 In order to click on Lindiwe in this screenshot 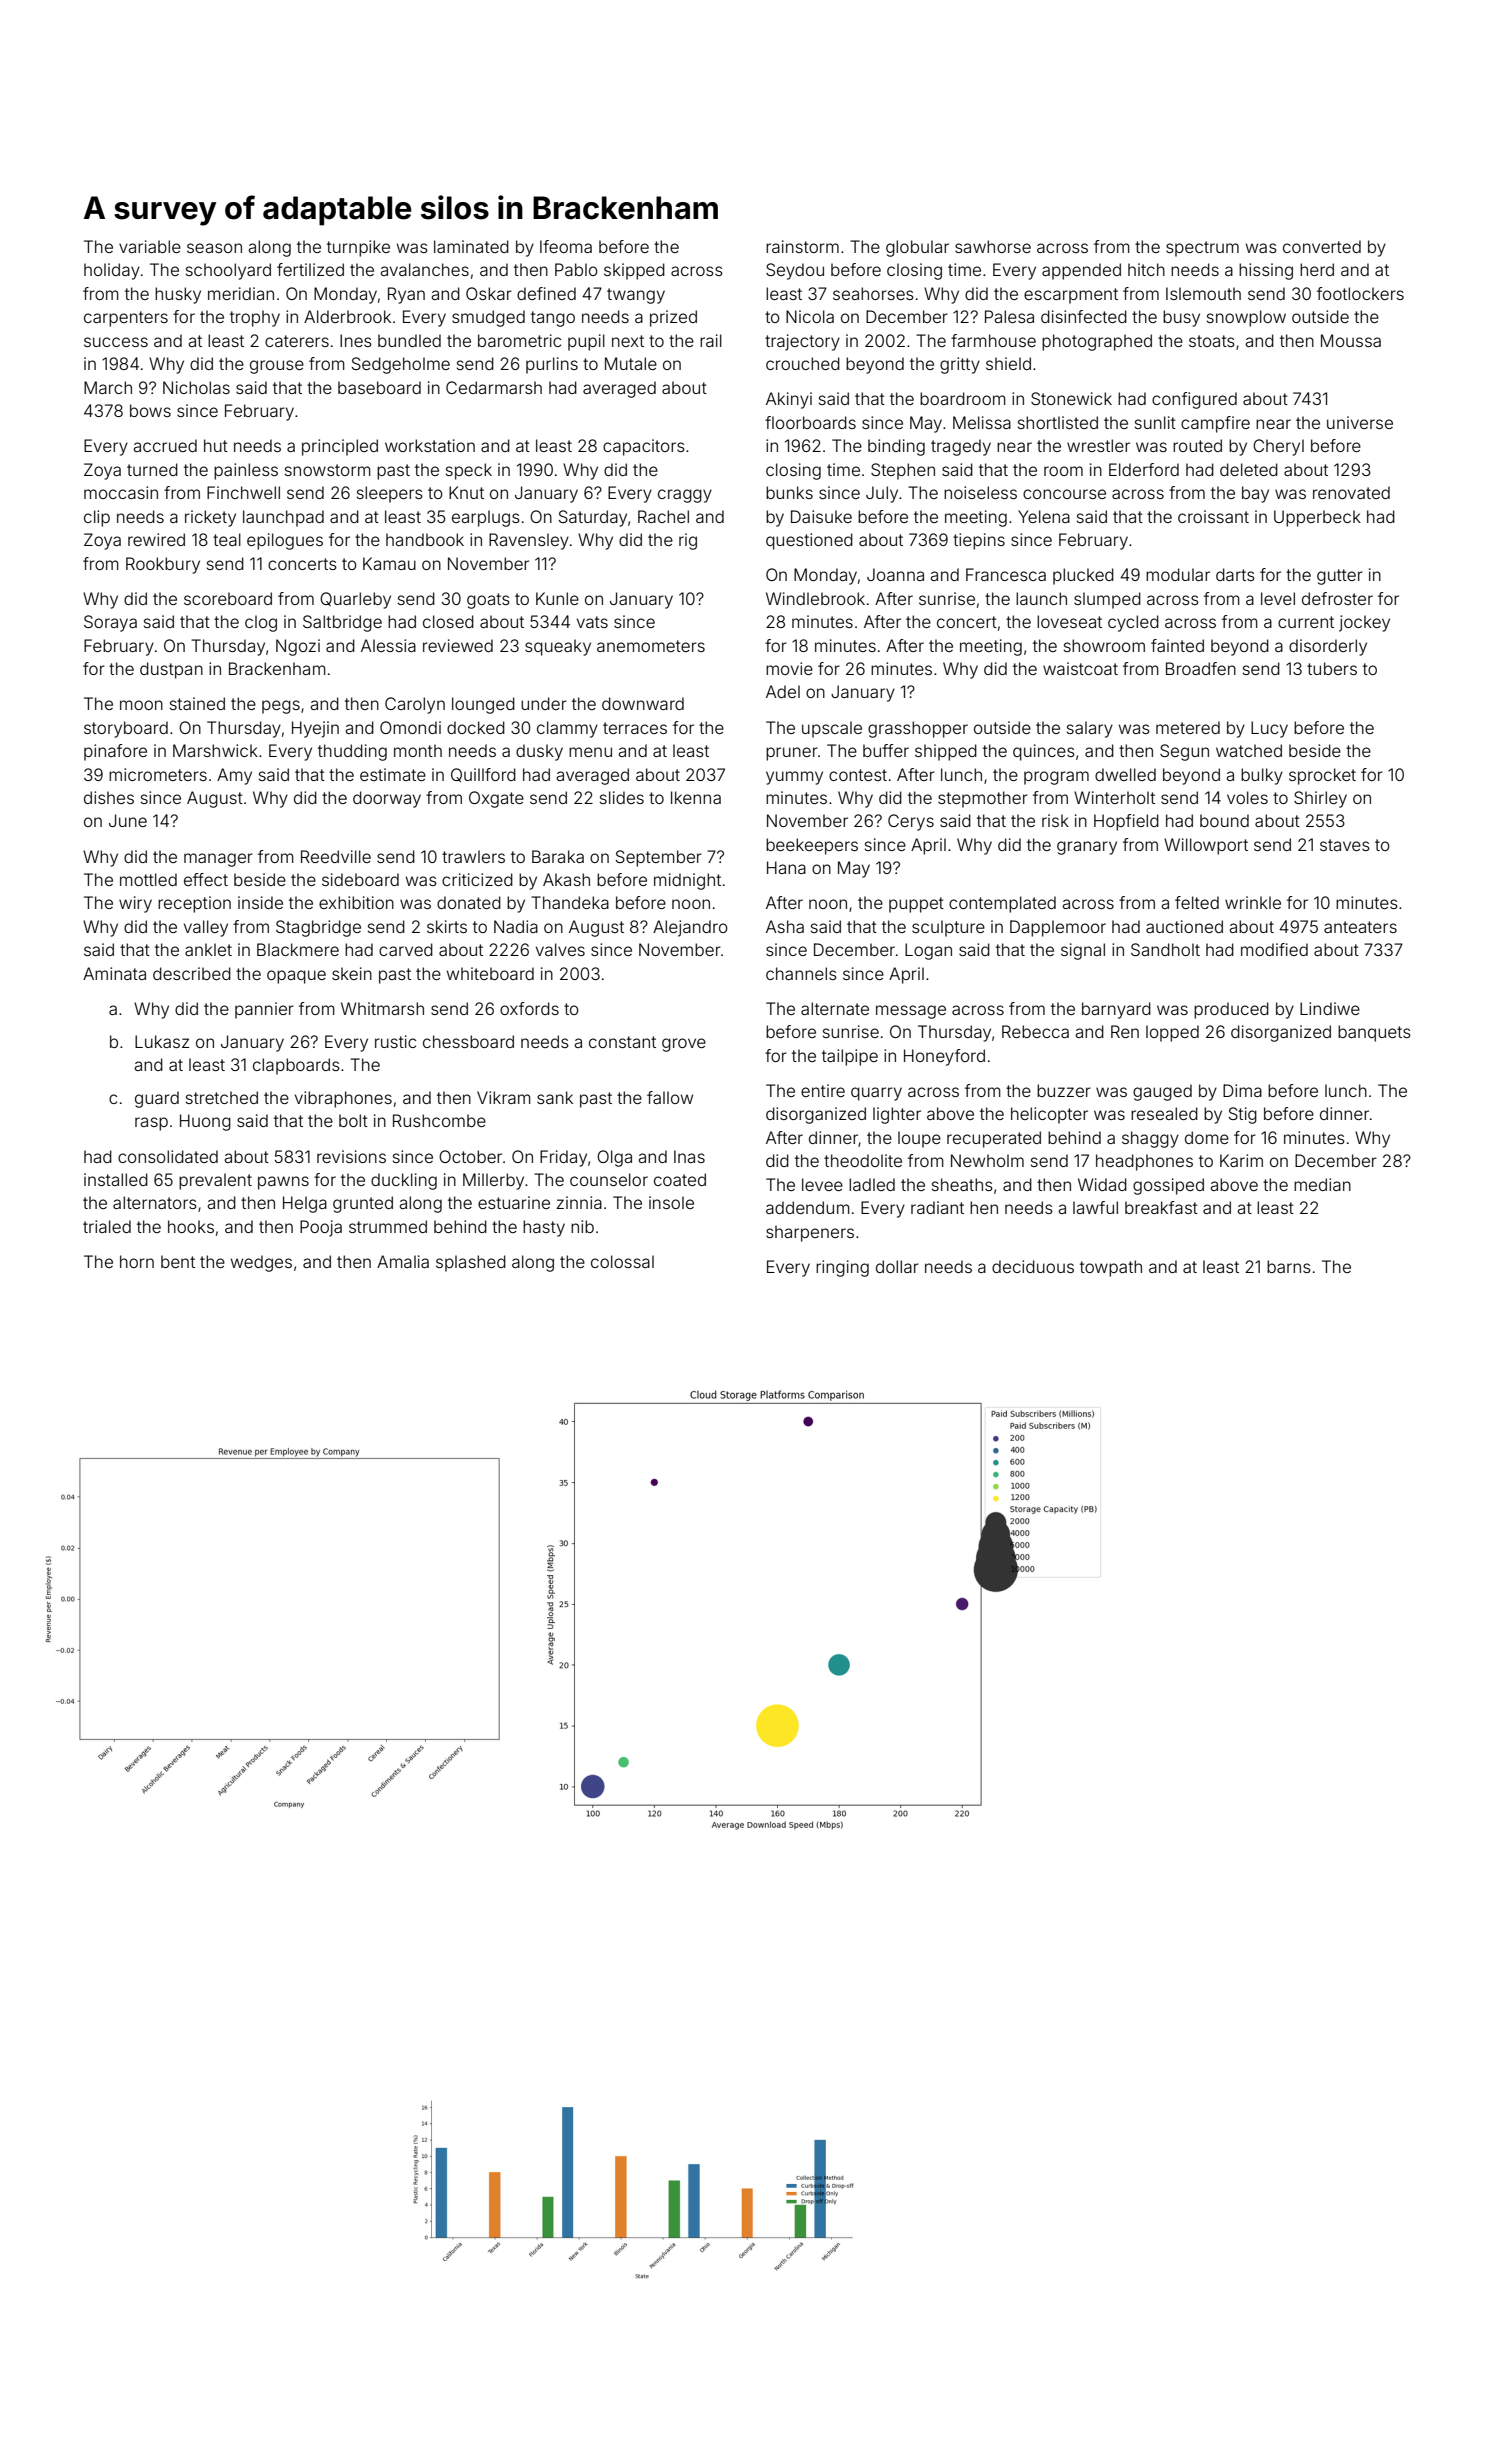, I will do `click(1330, 1008)`.
